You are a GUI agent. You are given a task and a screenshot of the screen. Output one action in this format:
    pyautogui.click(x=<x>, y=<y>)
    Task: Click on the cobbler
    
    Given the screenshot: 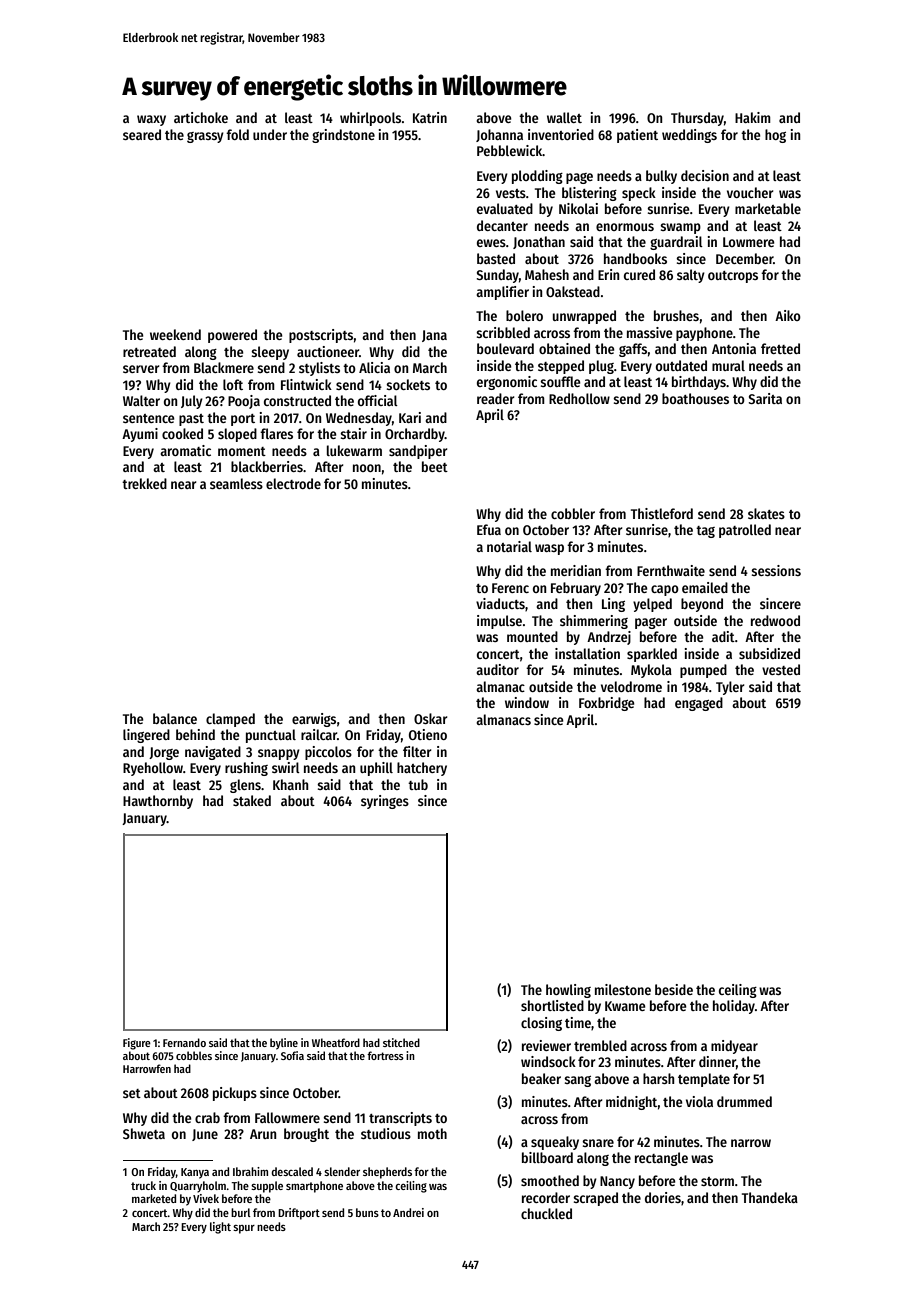 What is the action you would take?
    pyautogui.click(x=573, y=513)
